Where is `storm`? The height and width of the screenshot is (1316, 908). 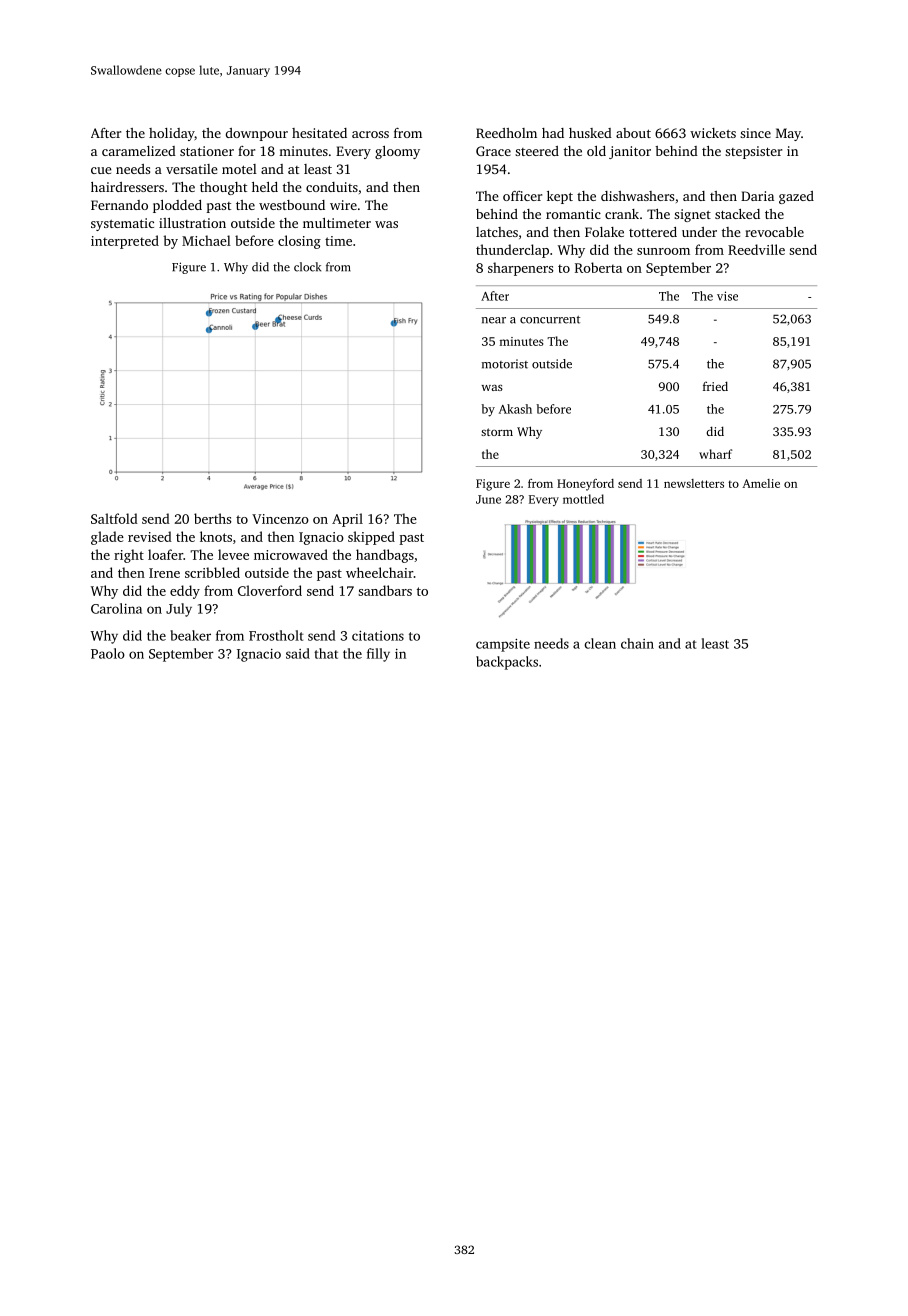 storm is located at coordinates (497, 432).
